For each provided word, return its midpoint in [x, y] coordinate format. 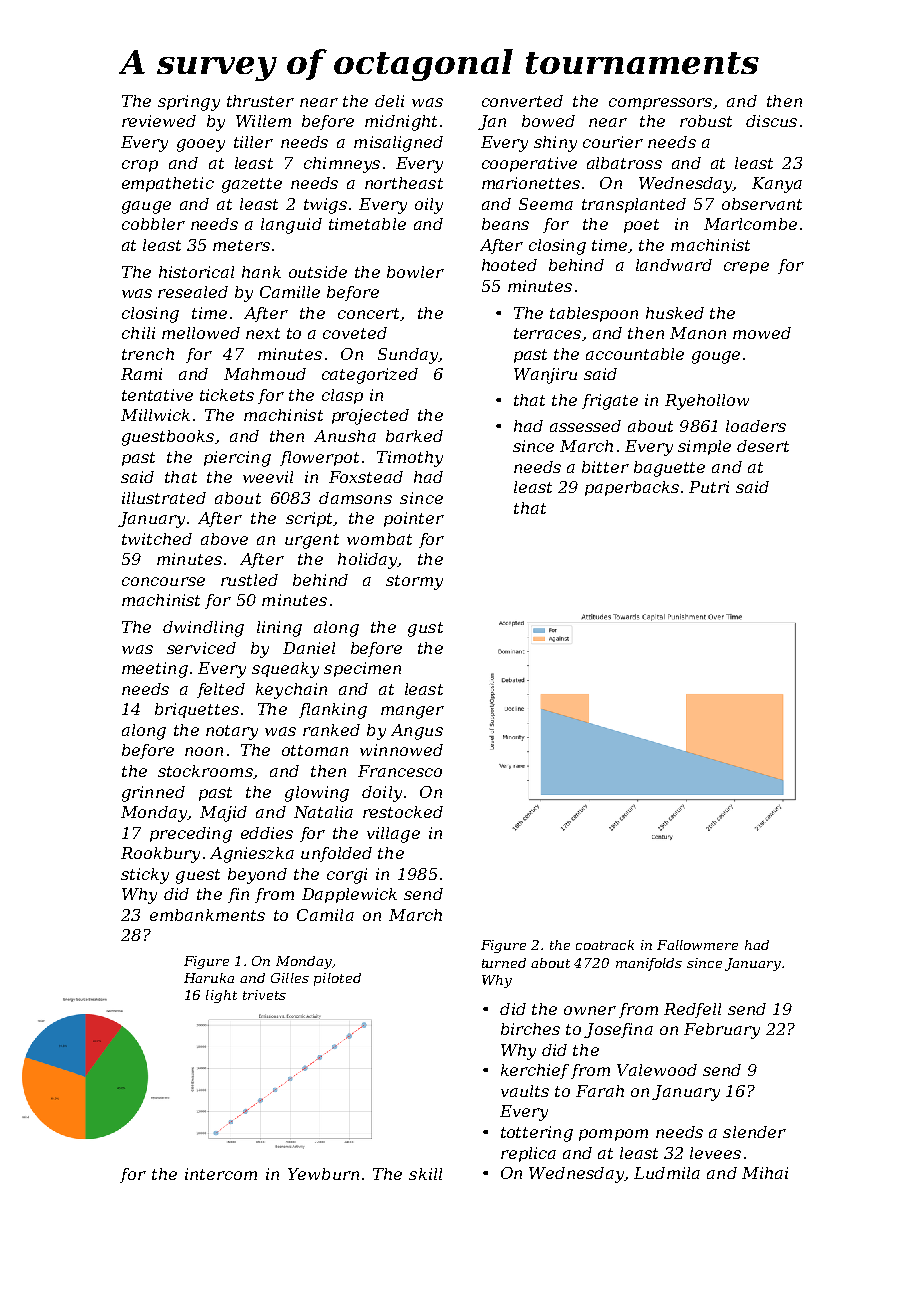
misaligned [398, 144]
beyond [257, 876]
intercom [221, 1174]
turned [504, 963]
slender [754, 1132]
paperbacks [632, 488]
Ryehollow [707, 402]
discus [771, 121]
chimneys [342, 165]
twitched [157, 539]
